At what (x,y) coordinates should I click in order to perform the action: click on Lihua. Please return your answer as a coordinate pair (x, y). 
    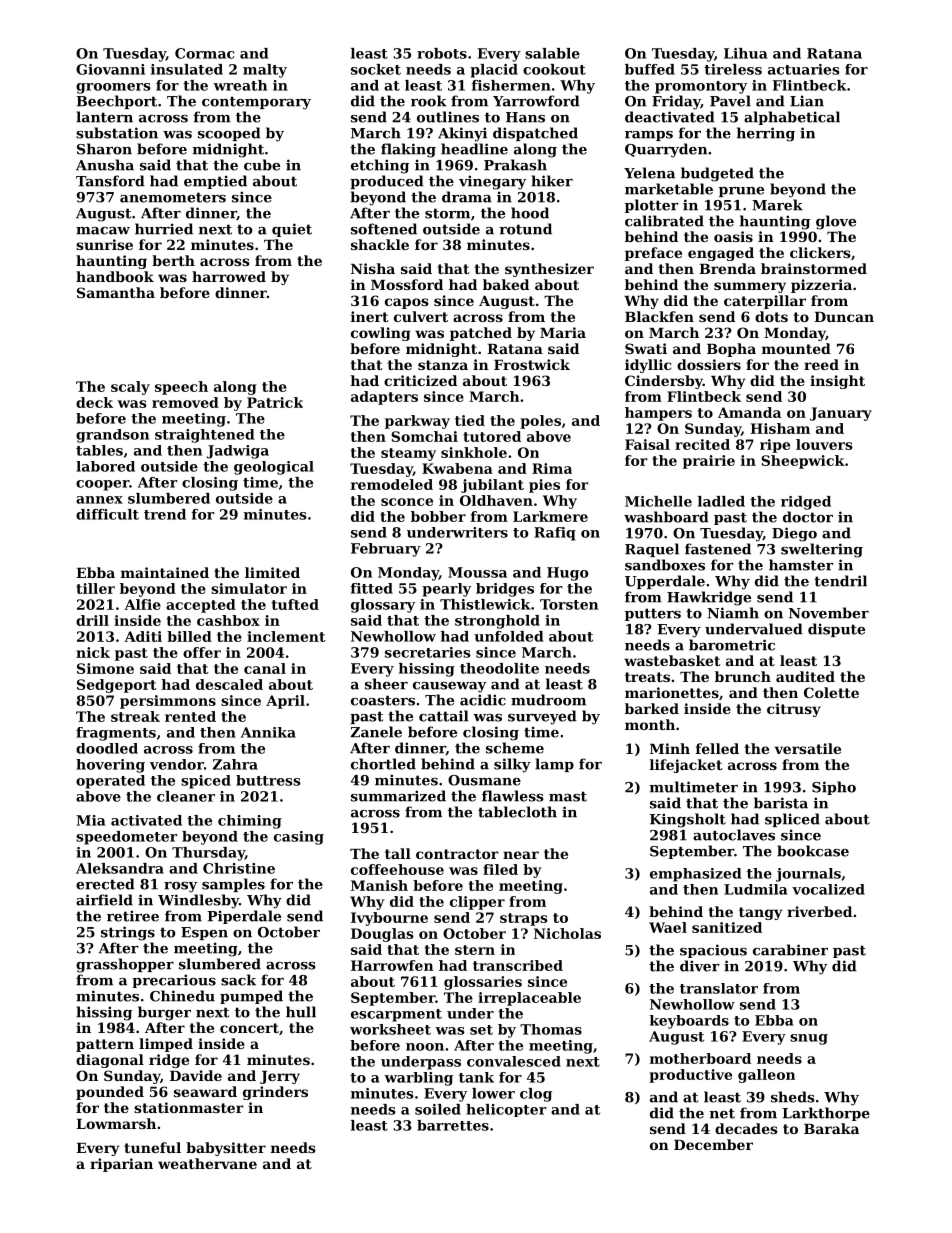
    Looking at the image, I should click on (746, 53).
